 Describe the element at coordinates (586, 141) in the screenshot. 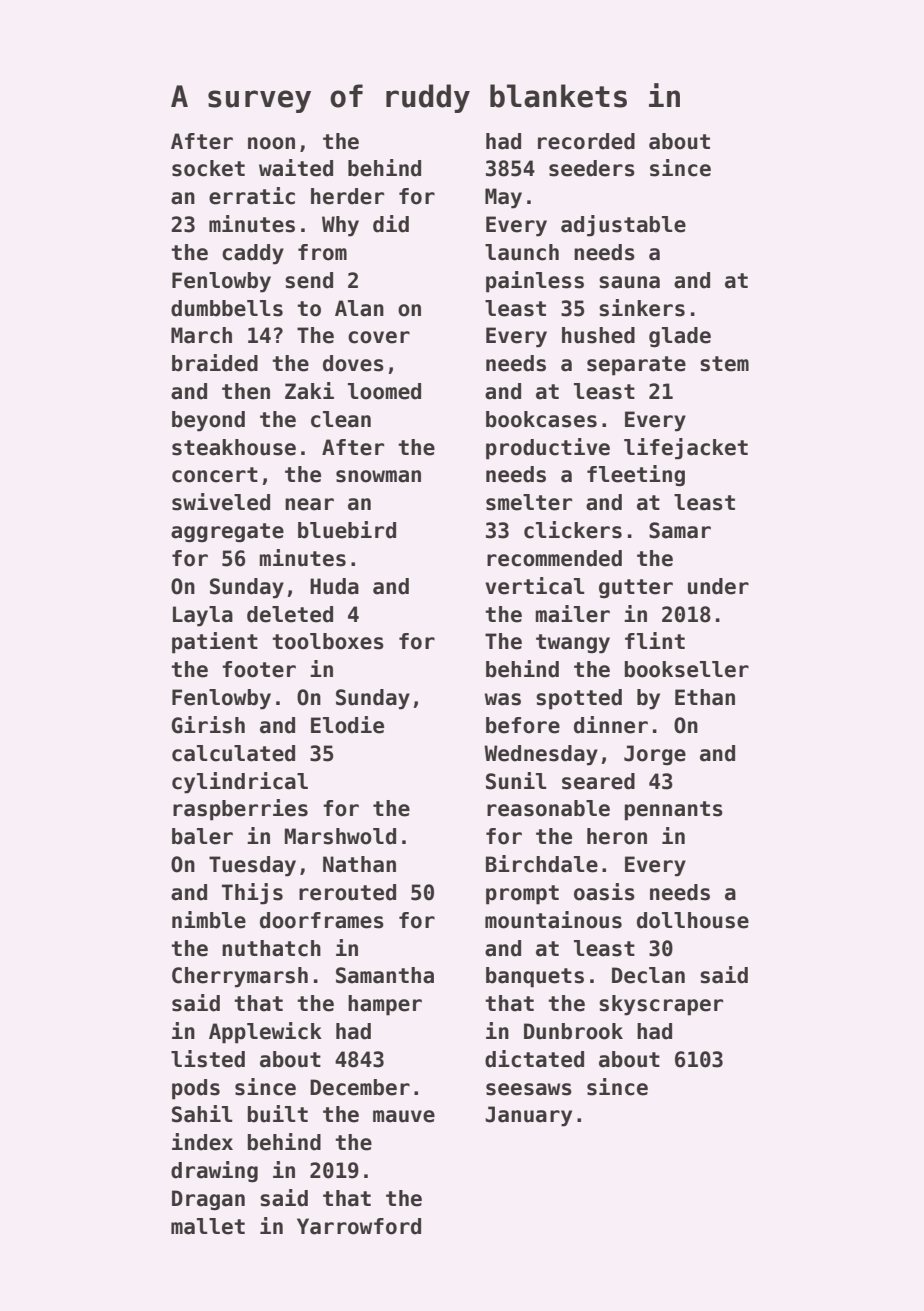

I see `recorded` at that location.
